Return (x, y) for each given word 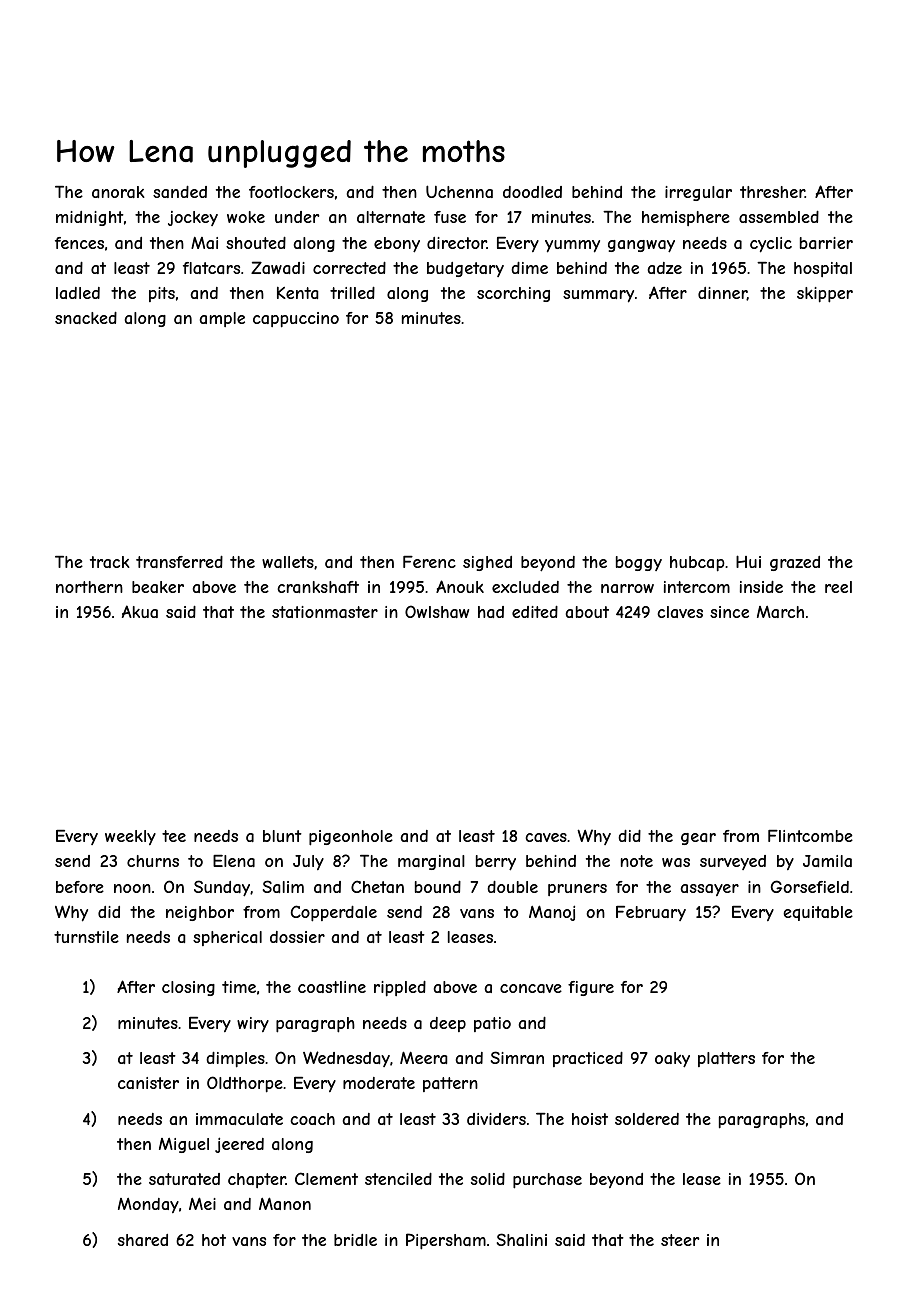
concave (531, 988)
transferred (179, 562)
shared (143, 1240)
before (80, 887)
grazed (795, 563)
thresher (772, 192)
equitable (818, 913)
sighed (487, 563)
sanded (180, 192)
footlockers (291, 192)
